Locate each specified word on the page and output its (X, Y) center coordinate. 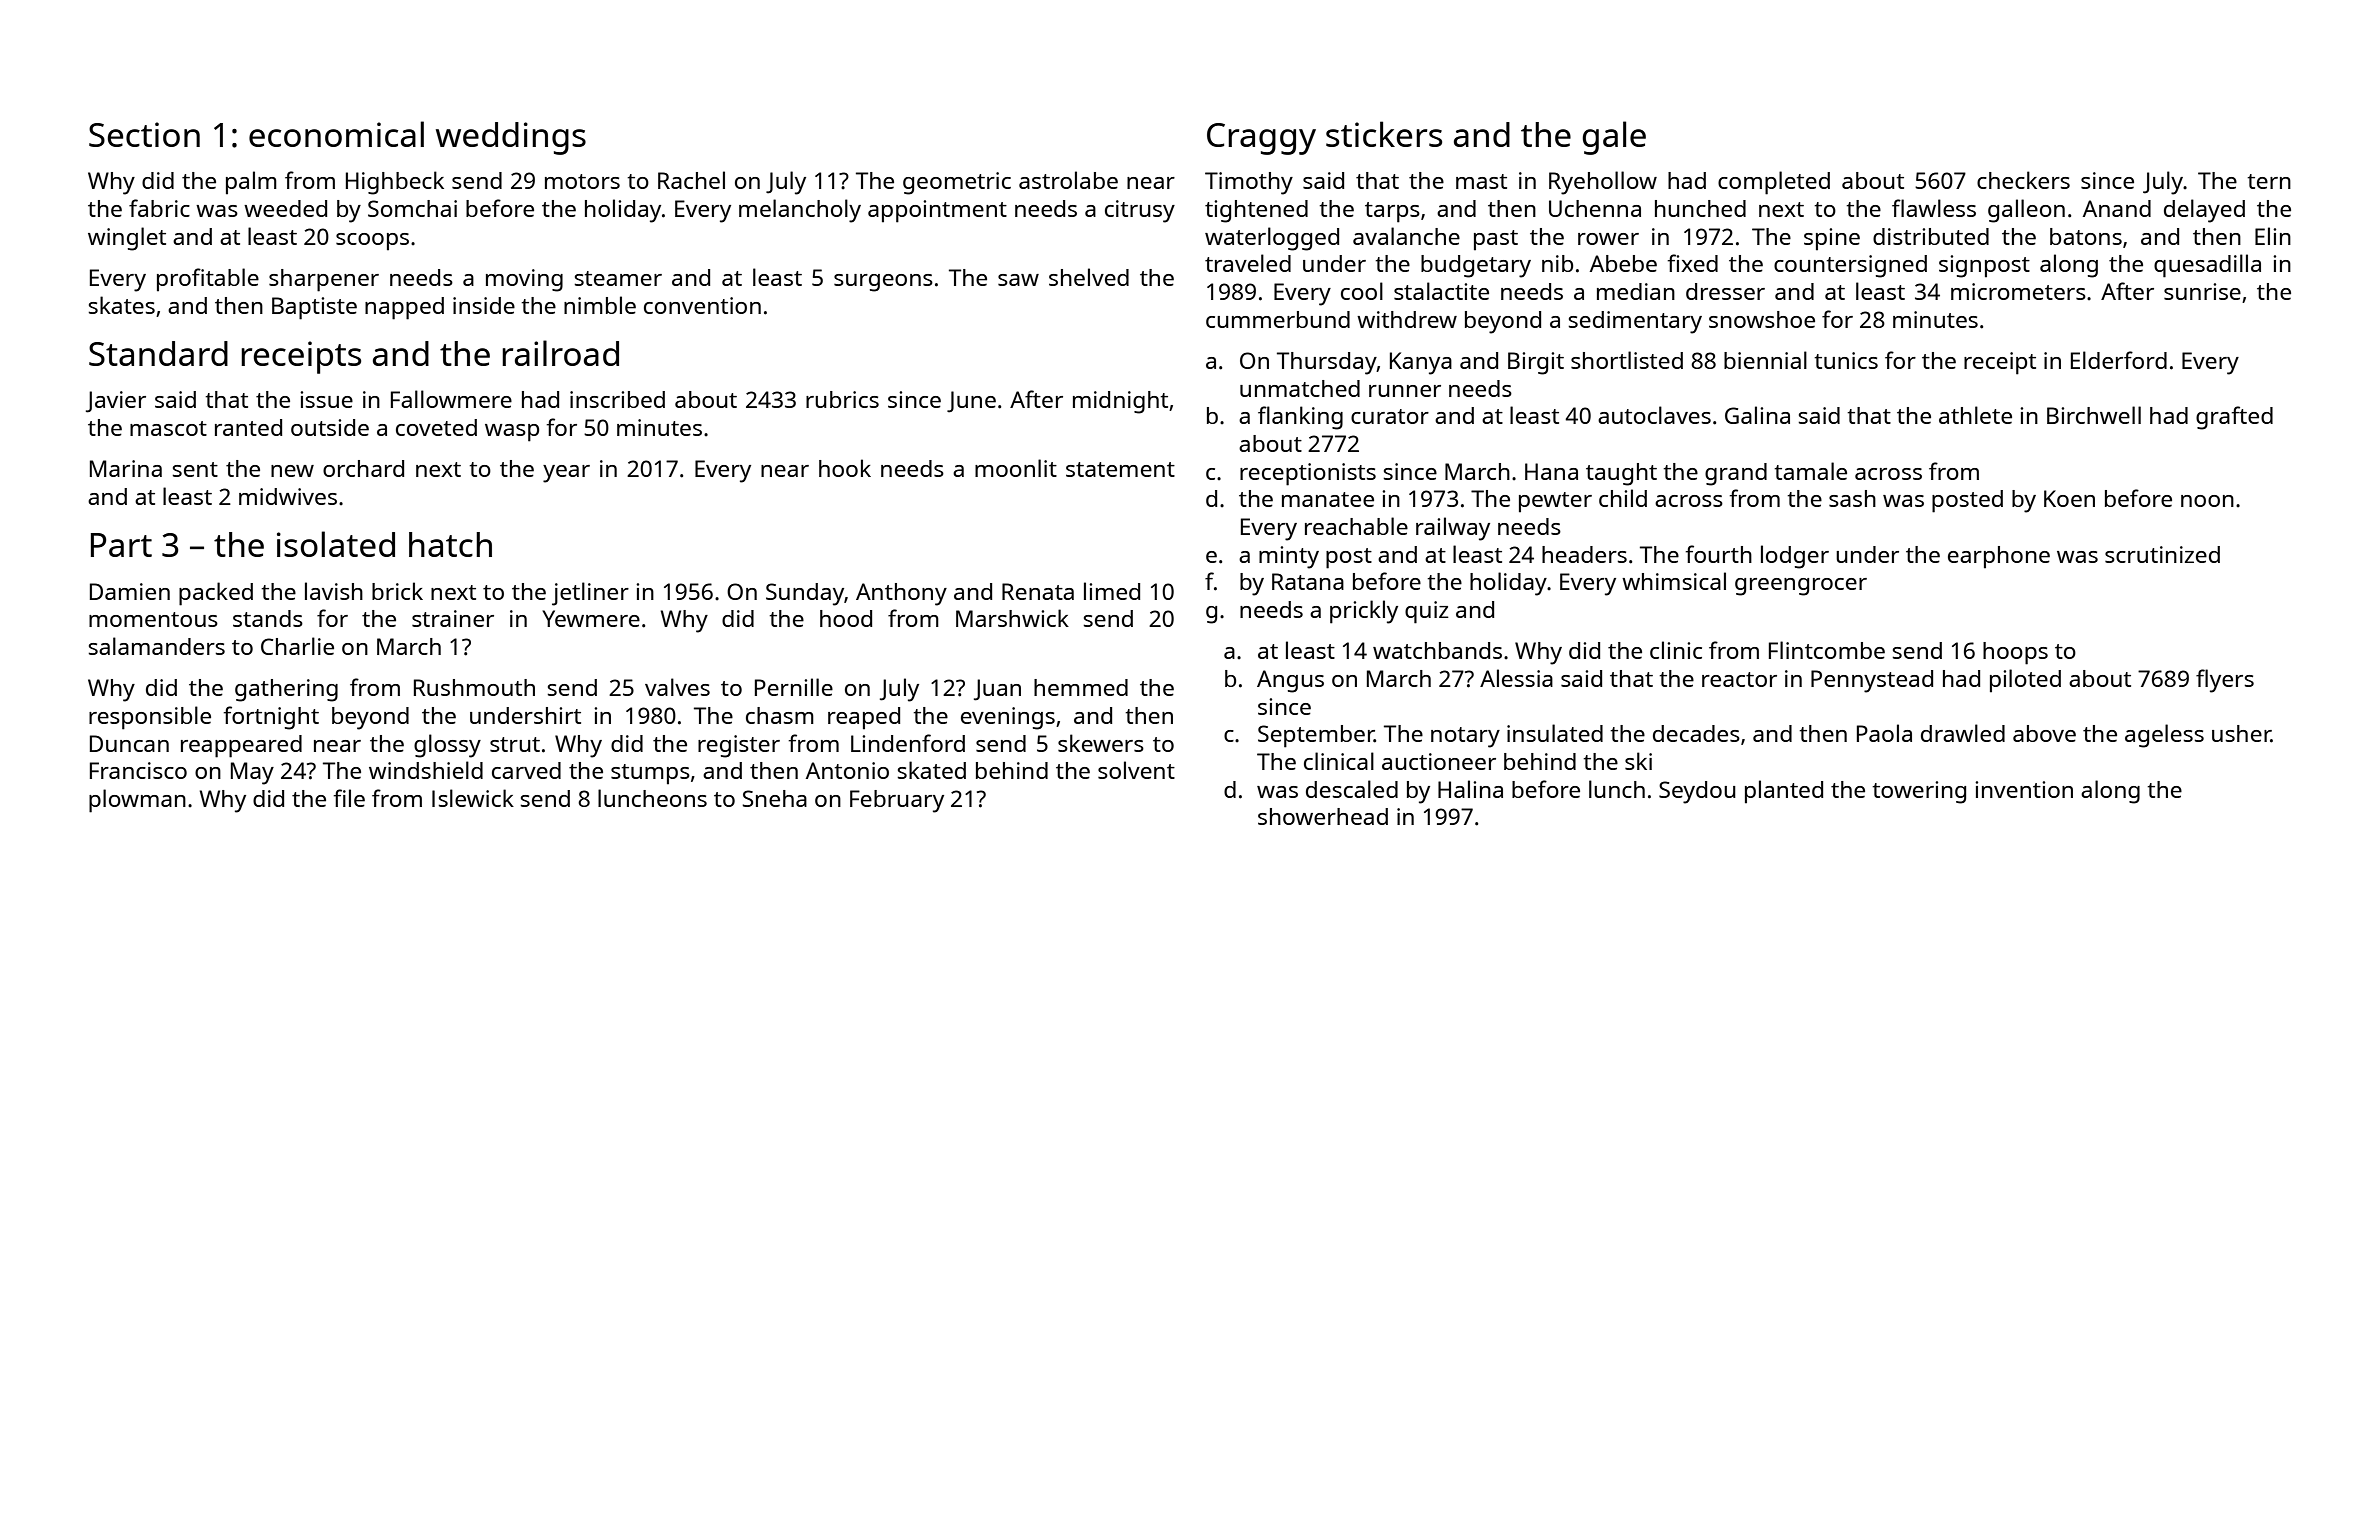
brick (397, 591)
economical (336, 134)
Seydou (1697, 792)
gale (1614, 138)
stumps (650, 774)
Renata (1038, 591)
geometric (957, 183)
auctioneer (1439, 761)
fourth (1719, 554)
